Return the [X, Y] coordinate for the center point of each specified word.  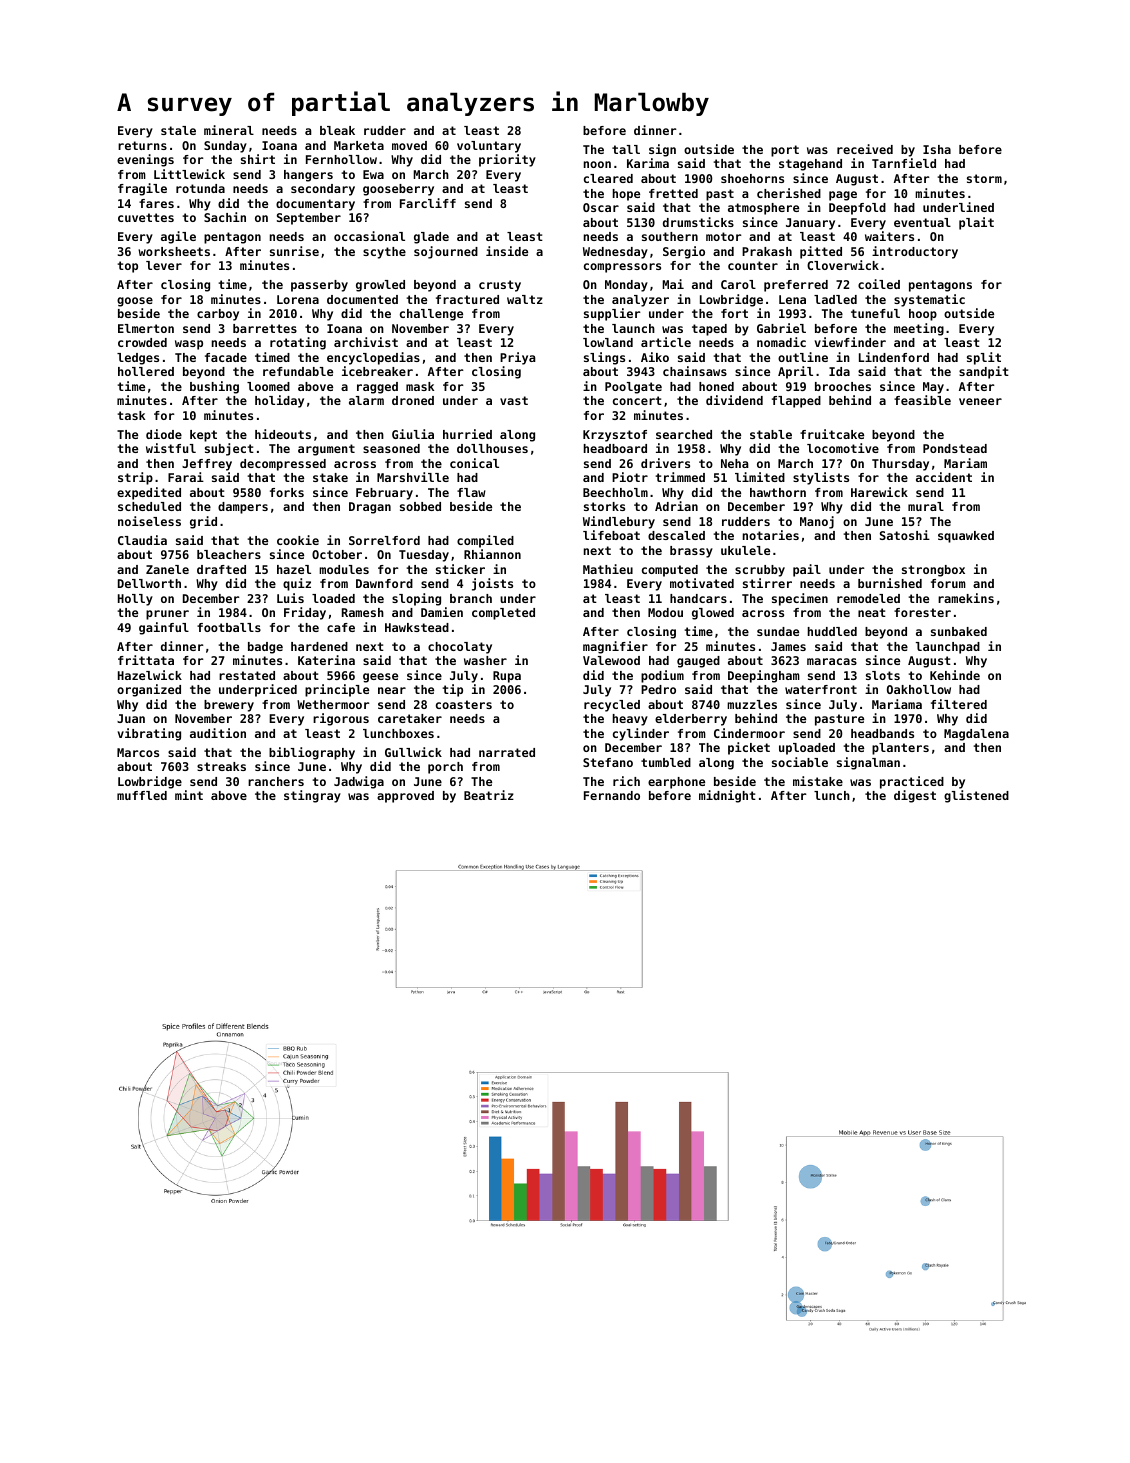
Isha [937, 149]
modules [344, 569]
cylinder [641, 734]
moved [409, 145]
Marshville [413, 477]
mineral [229, 130]
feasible [922, 400]
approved [405, 797]
